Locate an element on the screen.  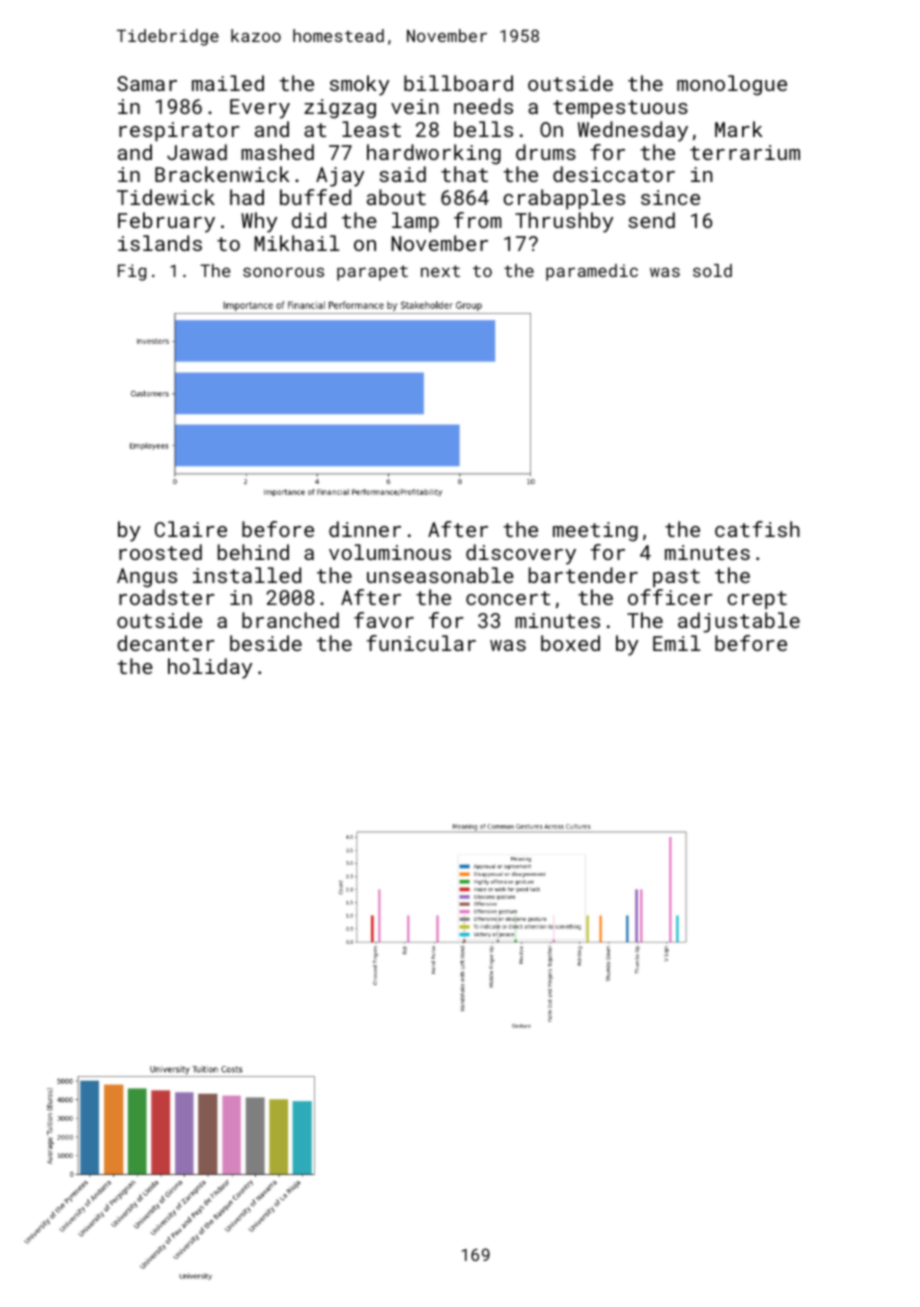
discovery is located at coordinates (521, 554).
